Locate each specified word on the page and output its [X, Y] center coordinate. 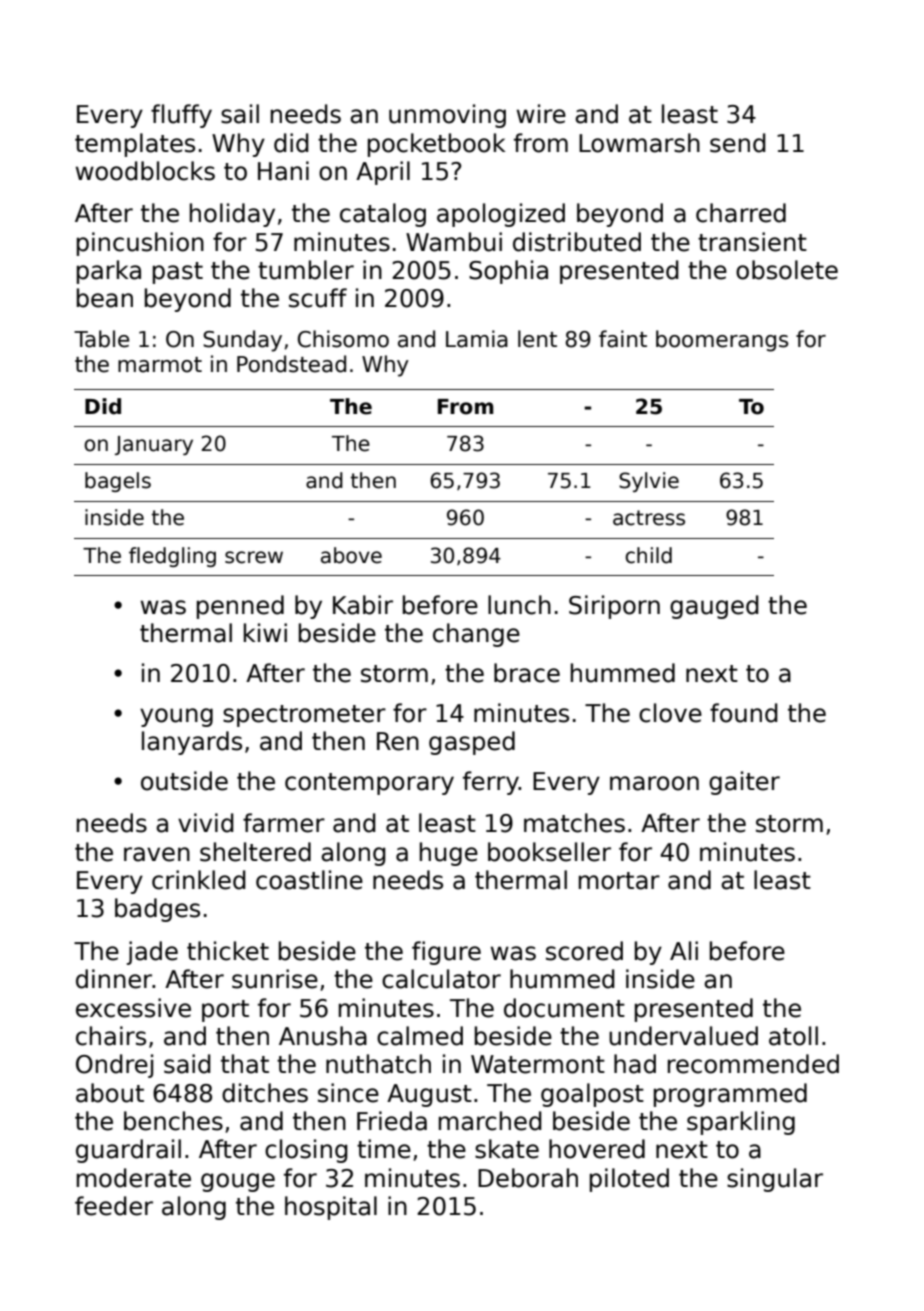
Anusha [323, 1036]
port [225, 1011]
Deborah [528, 1178]
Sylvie [649, 482]
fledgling [172, 557]
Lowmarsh [639, 143]
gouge [238, 1182]
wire [541, 114]
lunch [519, 605]
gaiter [744, 783]
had [635, 1064]
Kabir [363, 605]
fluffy [181, 116]
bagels [118, 482]
